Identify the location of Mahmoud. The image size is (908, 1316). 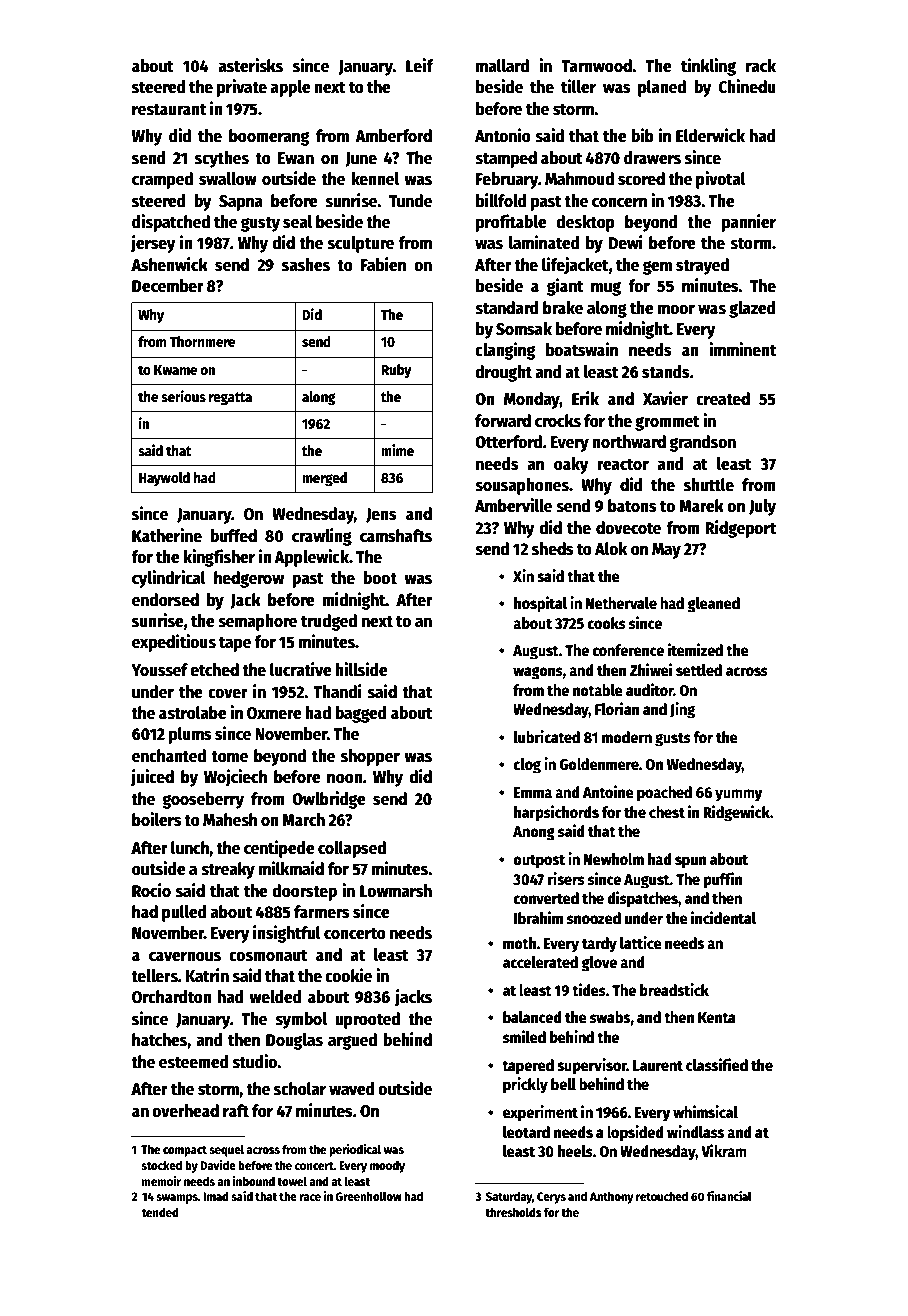
(579, 179).
